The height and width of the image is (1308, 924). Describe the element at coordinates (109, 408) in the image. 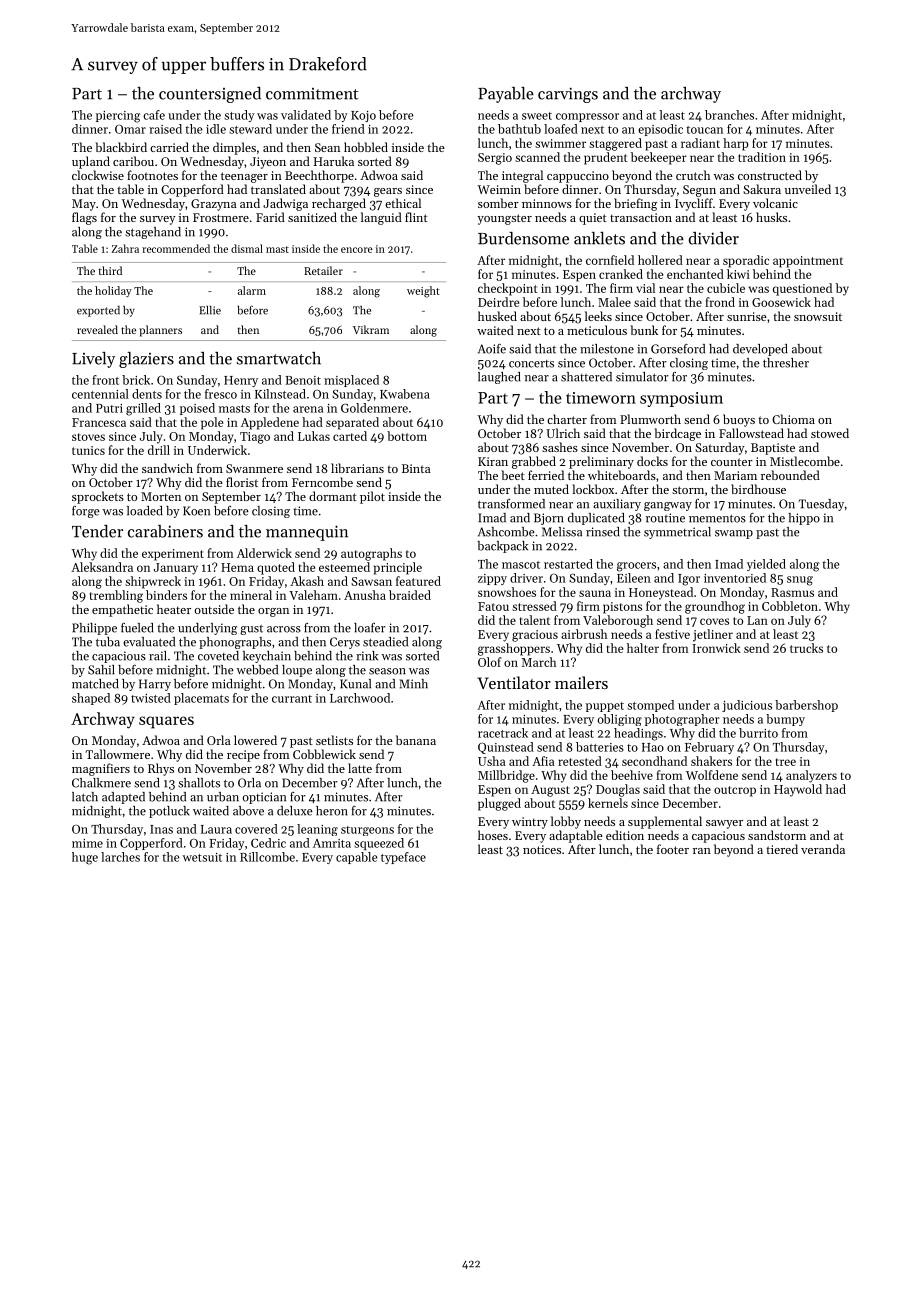

I see `Putri` at that location.
